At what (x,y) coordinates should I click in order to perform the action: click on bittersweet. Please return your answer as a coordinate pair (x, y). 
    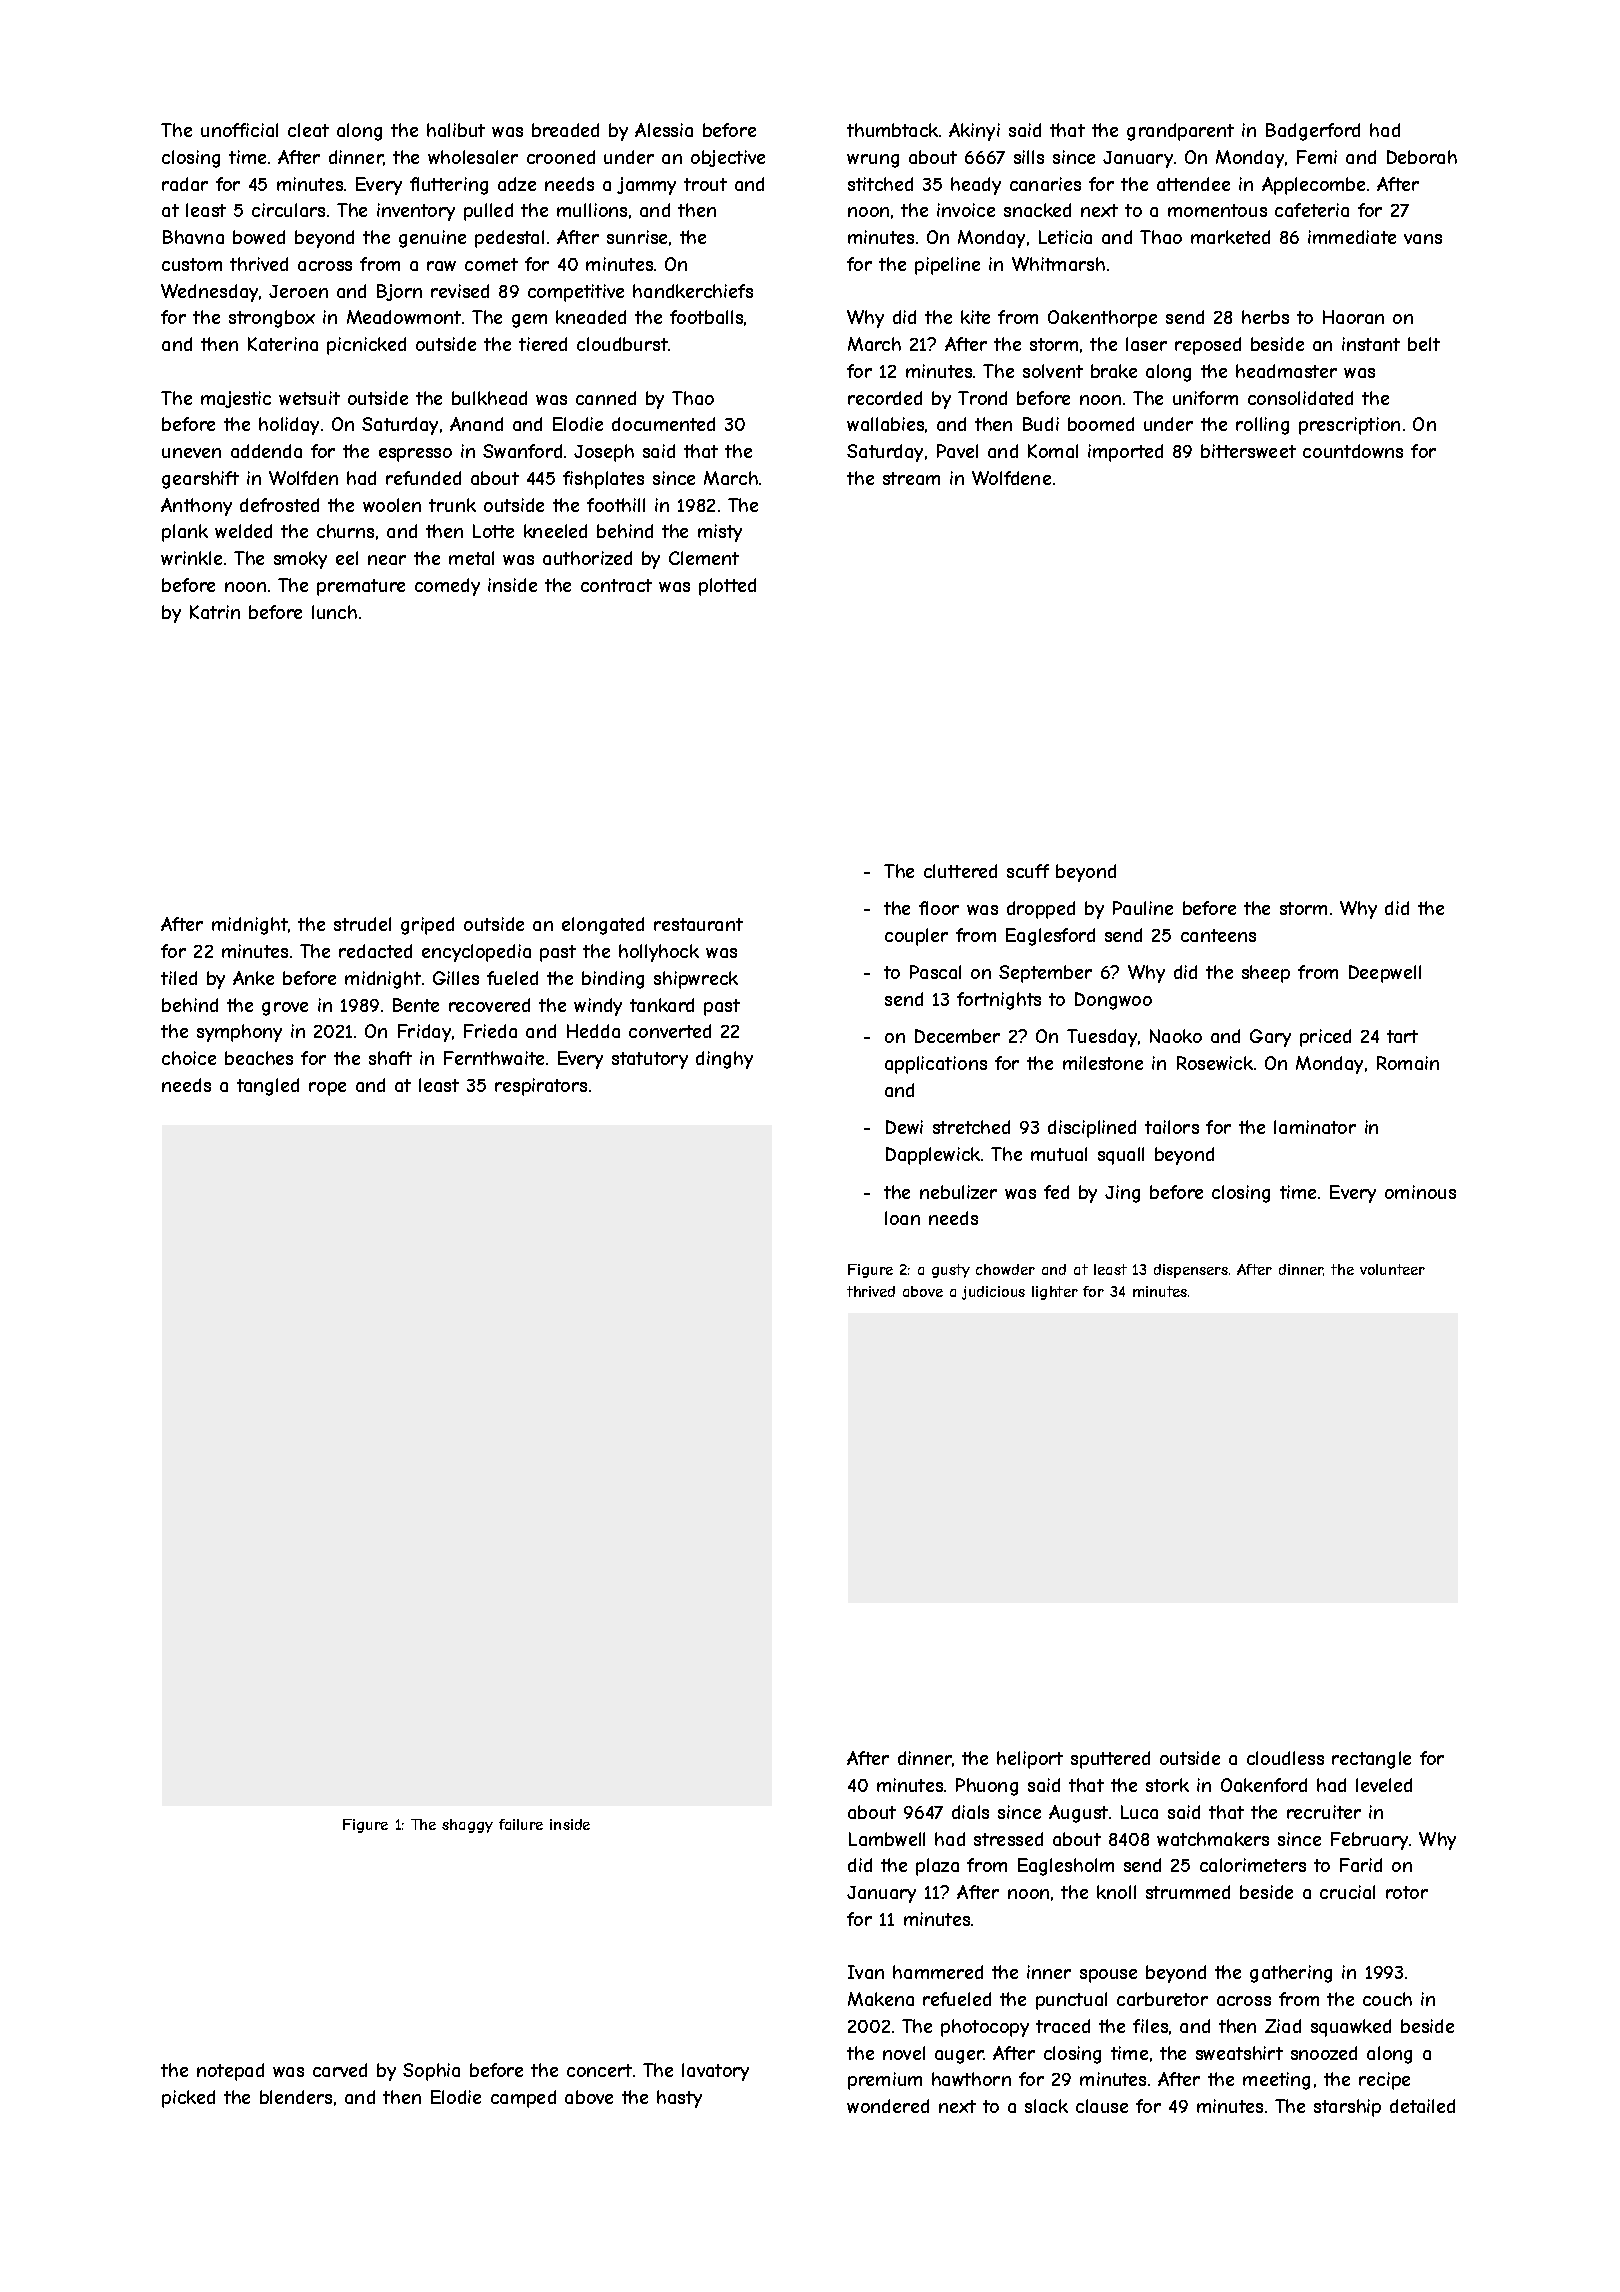
    Looking at the image, I should click on (1248, 451).
